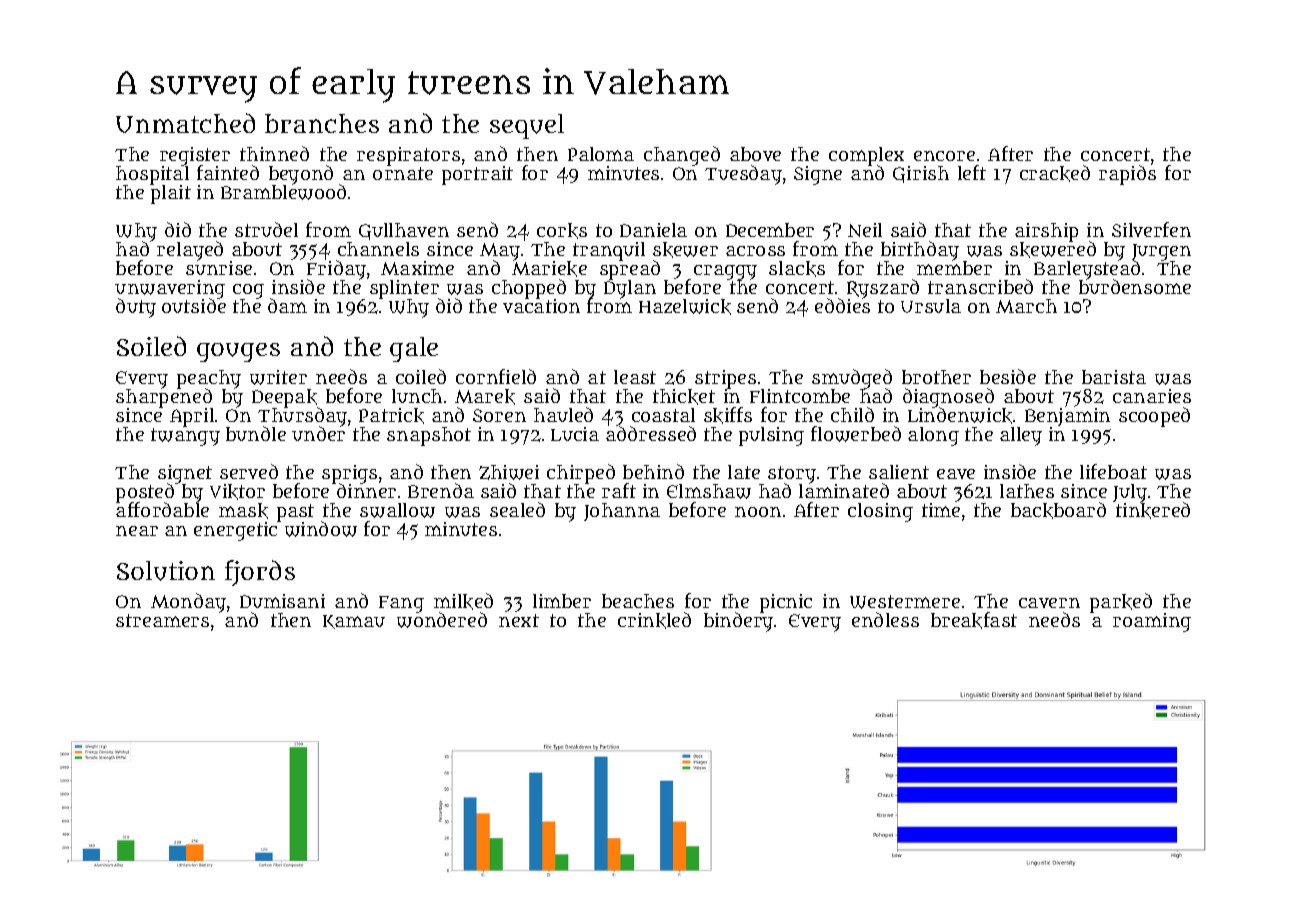 Image resolution: width=1308 pixels, height=924 pixels. I want to click on Daniela, so click(653, 230).
